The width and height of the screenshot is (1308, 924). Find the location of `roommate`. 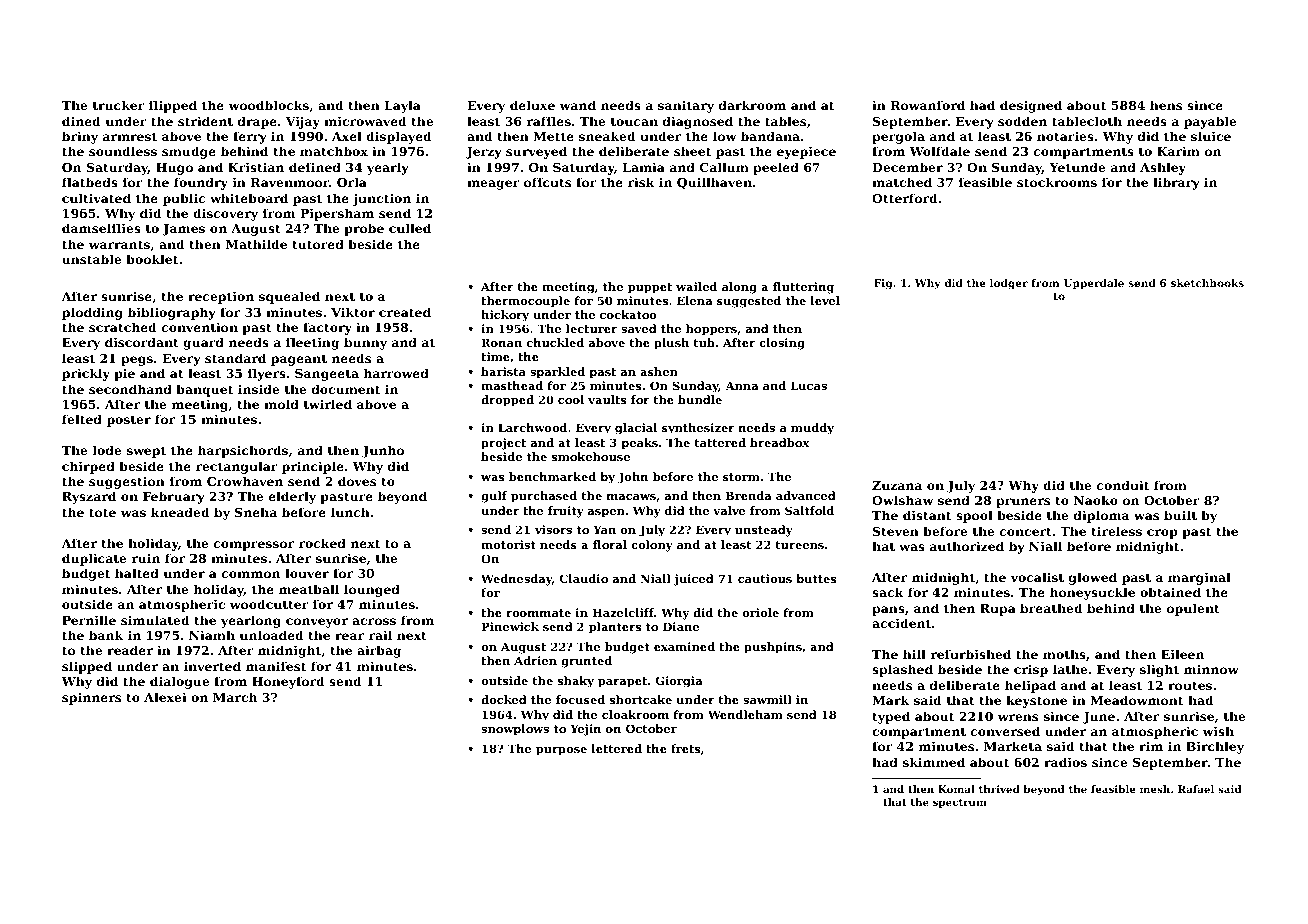

roommate is located at coordinates (538, 613).
